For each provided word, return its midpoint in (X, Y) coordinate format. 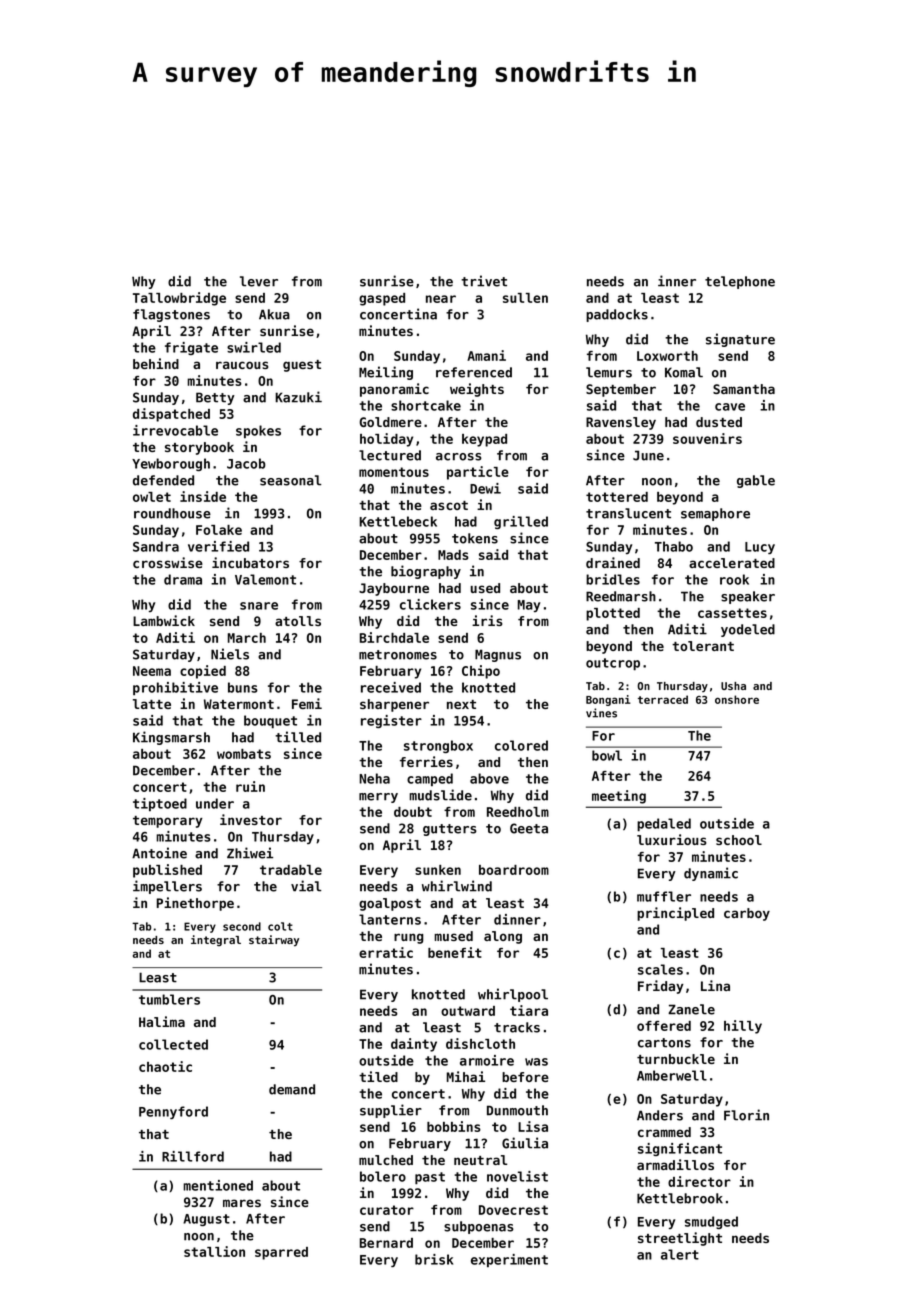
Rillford (193, 1156)
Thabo (674, 546)
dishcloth (480, 1043)
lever (259, 281)
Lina (715, 985)
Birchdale (394, 637)
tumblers (169, 999)
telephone (740, 282)
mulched (386, 1160)
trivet (484, 281)
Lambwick (164, 620)
